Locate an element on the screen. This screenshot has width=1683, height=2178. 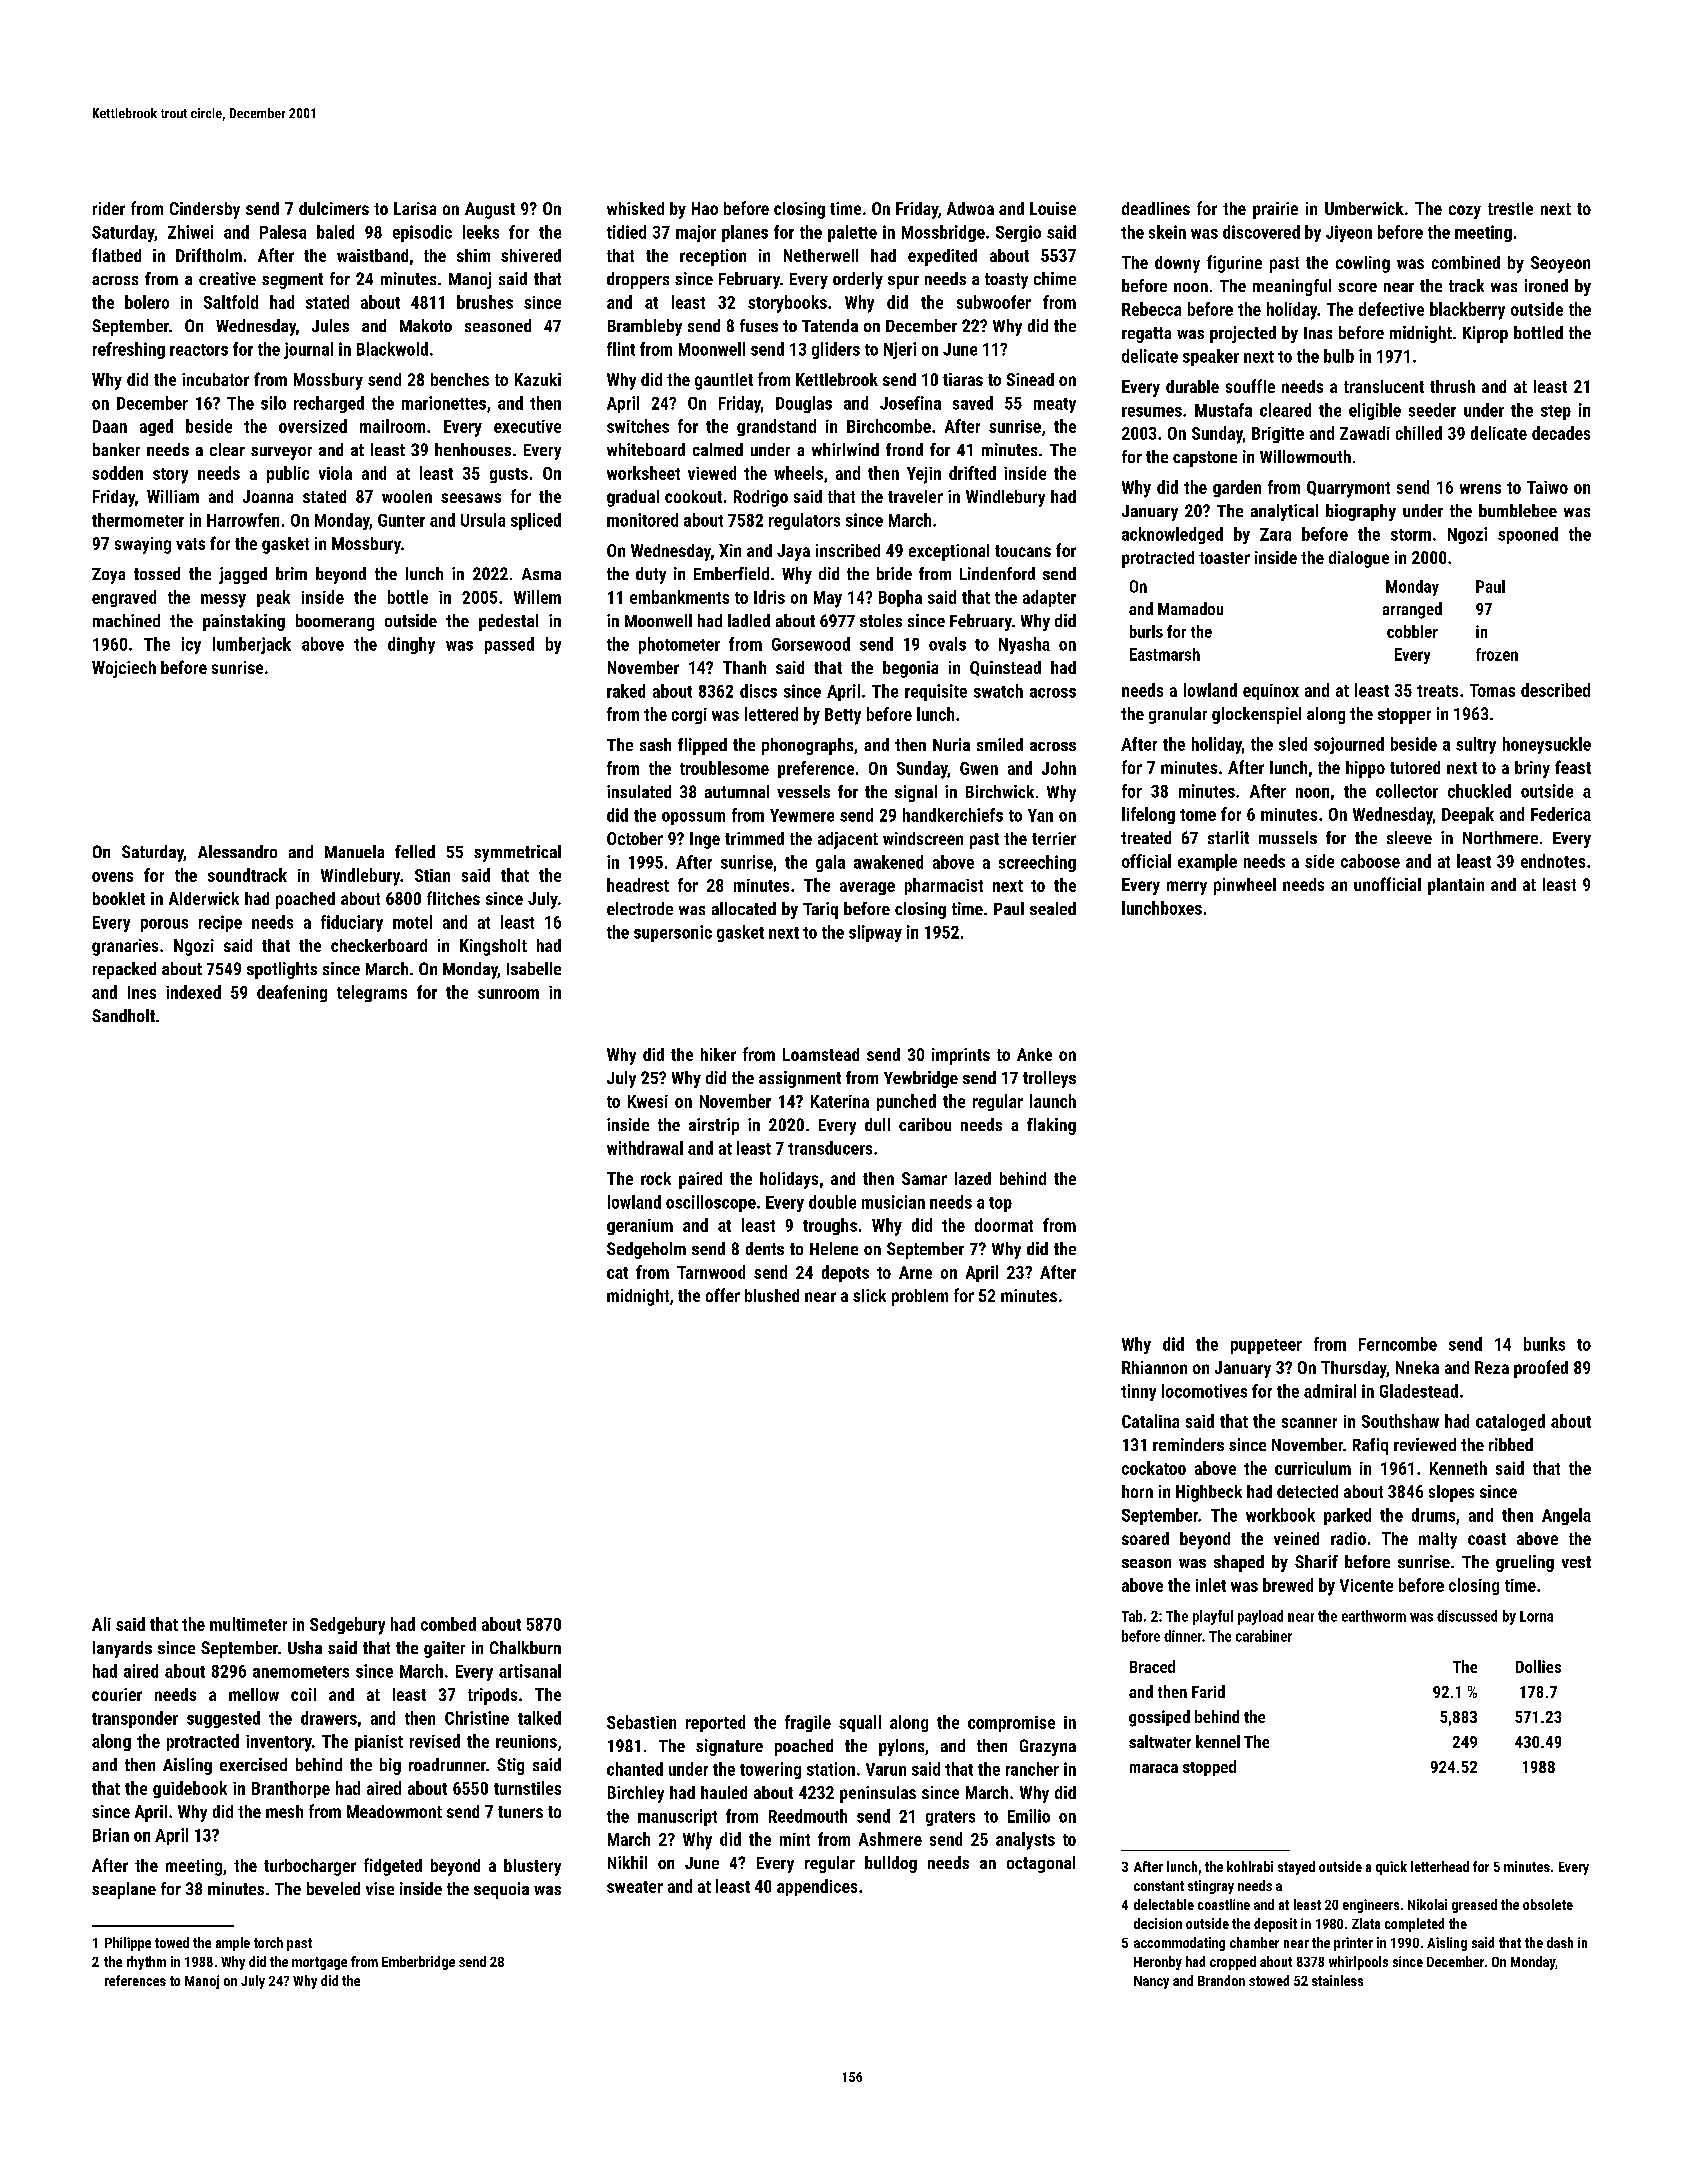
trestle is located at coordinates (1510, 208).
